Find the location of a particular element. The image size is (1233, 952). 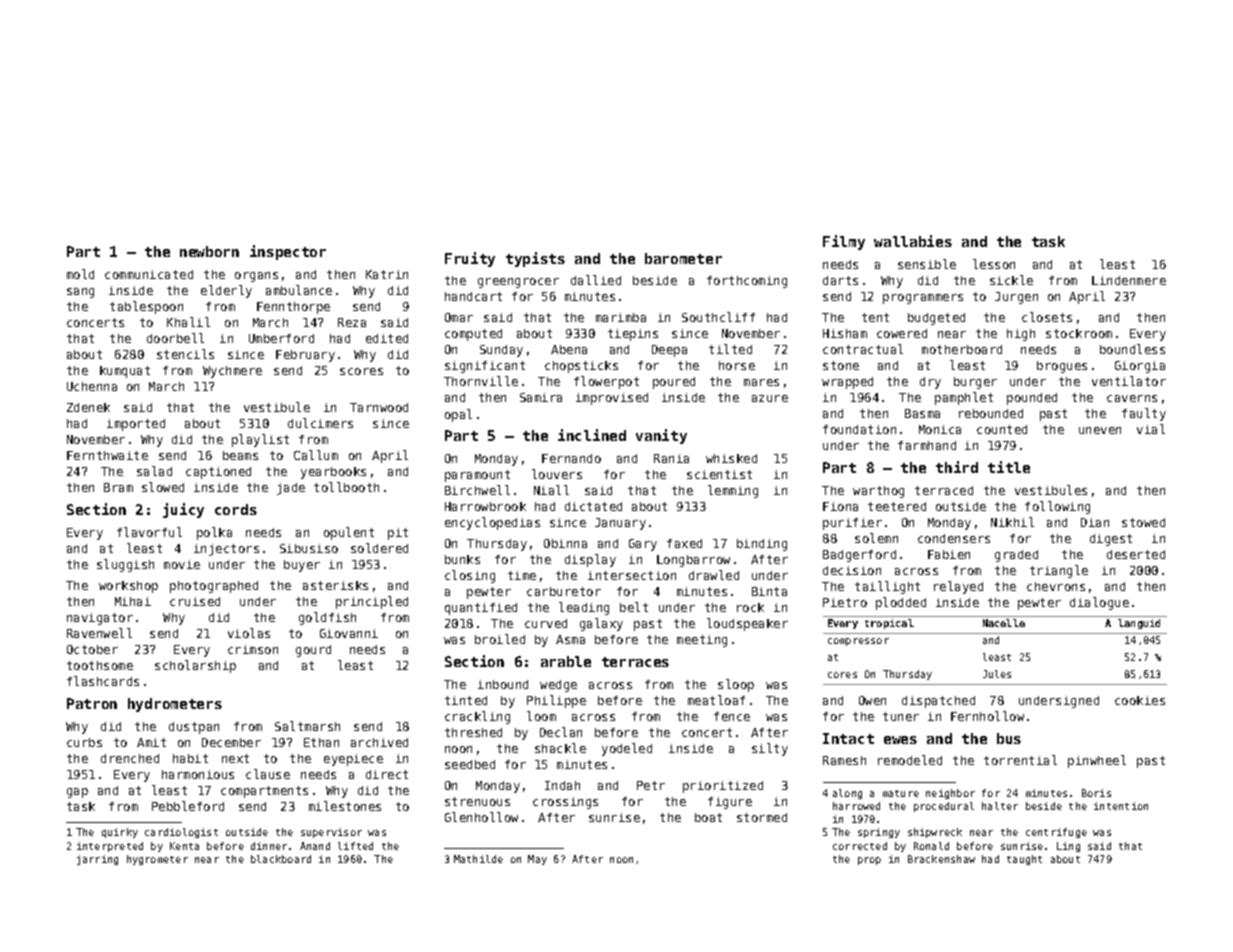

wallabies is located at coordinates (913, 241).
